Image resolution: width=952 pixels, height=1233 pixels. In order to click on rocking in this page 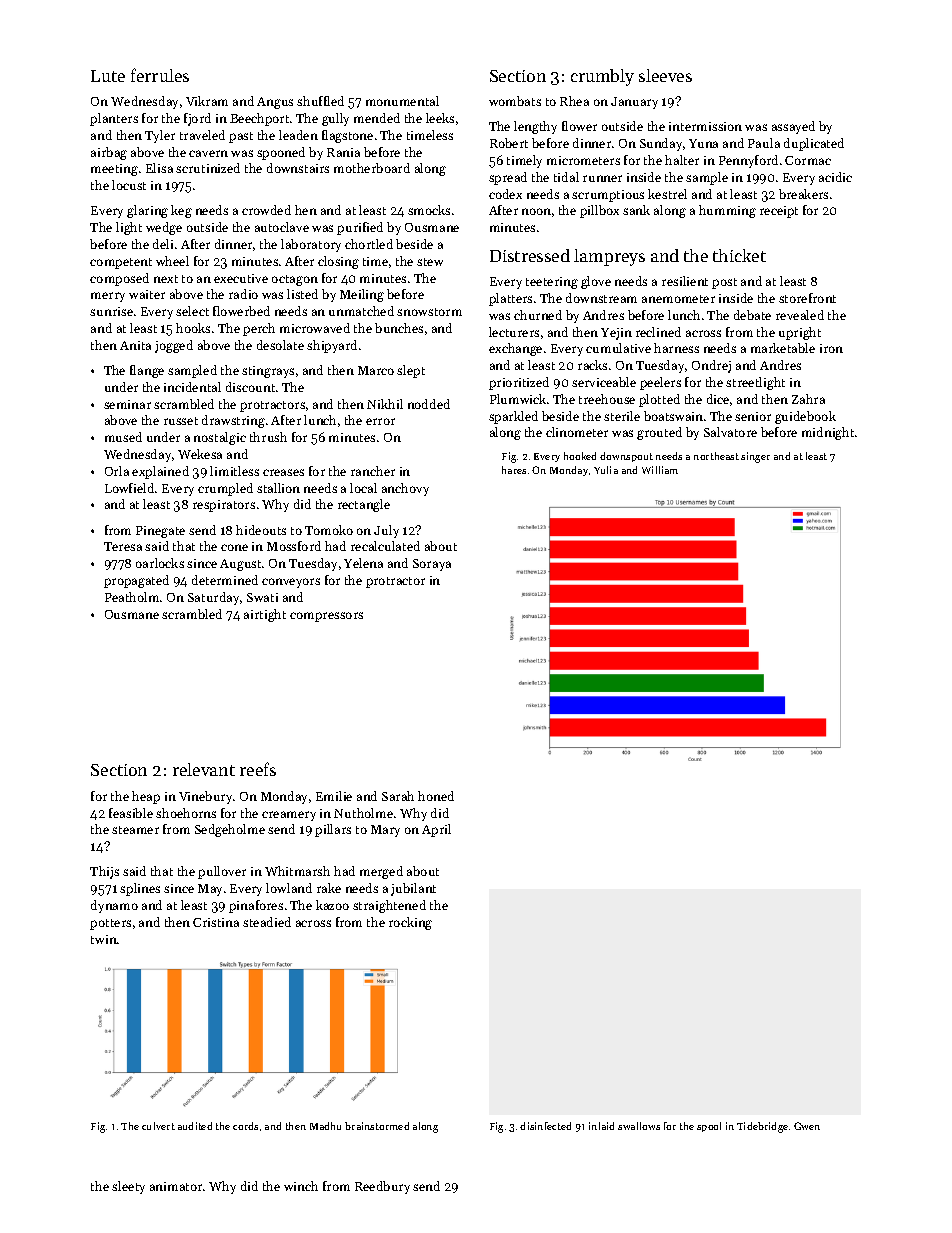, I will do `click(410, 923)`.
